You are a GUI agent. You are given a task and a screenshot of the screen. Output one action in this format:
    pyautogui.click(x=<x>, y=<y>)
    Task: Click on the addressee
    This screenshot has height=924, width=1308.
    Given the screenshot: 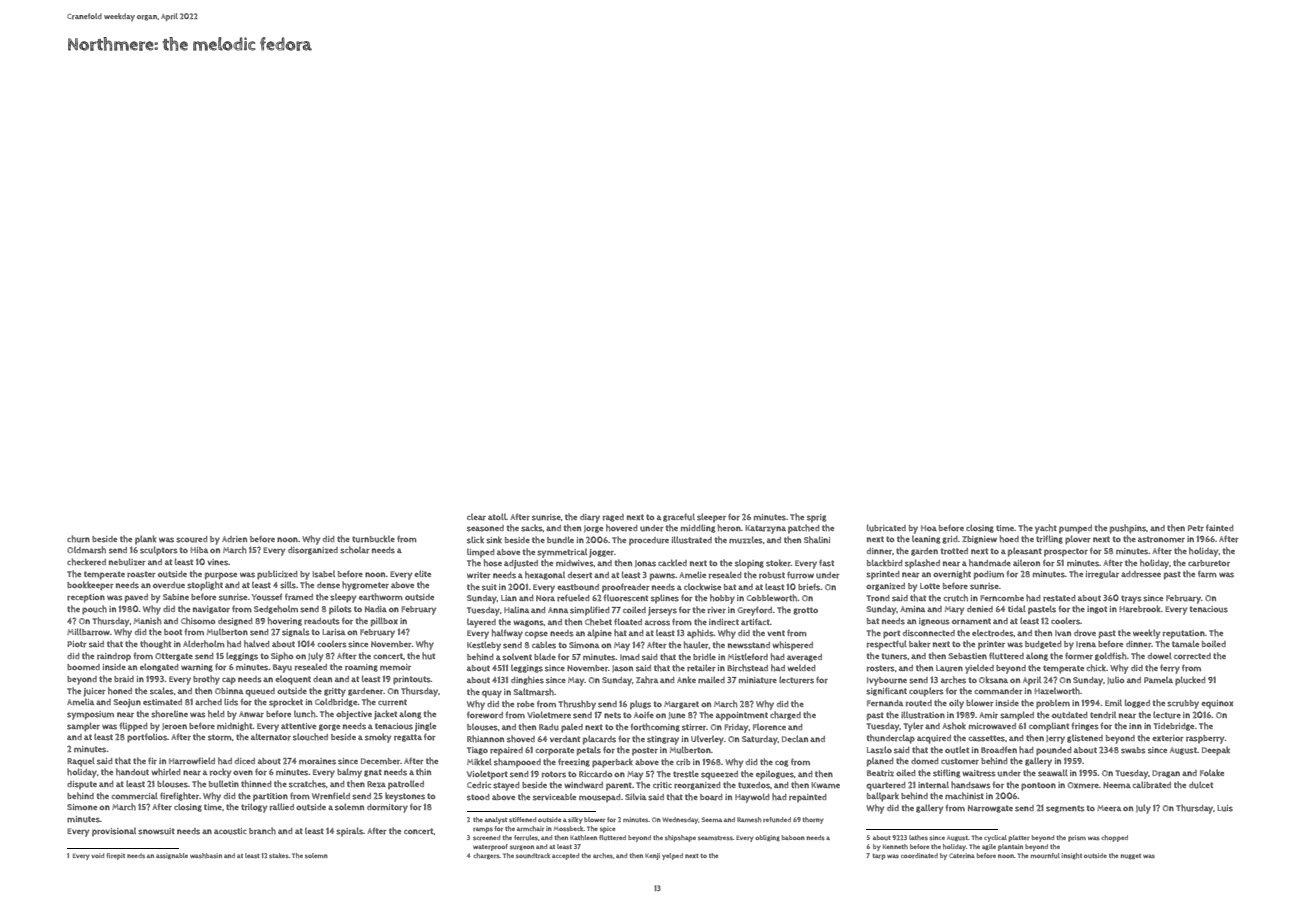 What is the action you would take?
    pyautogui.click(x=1141, y=574)
